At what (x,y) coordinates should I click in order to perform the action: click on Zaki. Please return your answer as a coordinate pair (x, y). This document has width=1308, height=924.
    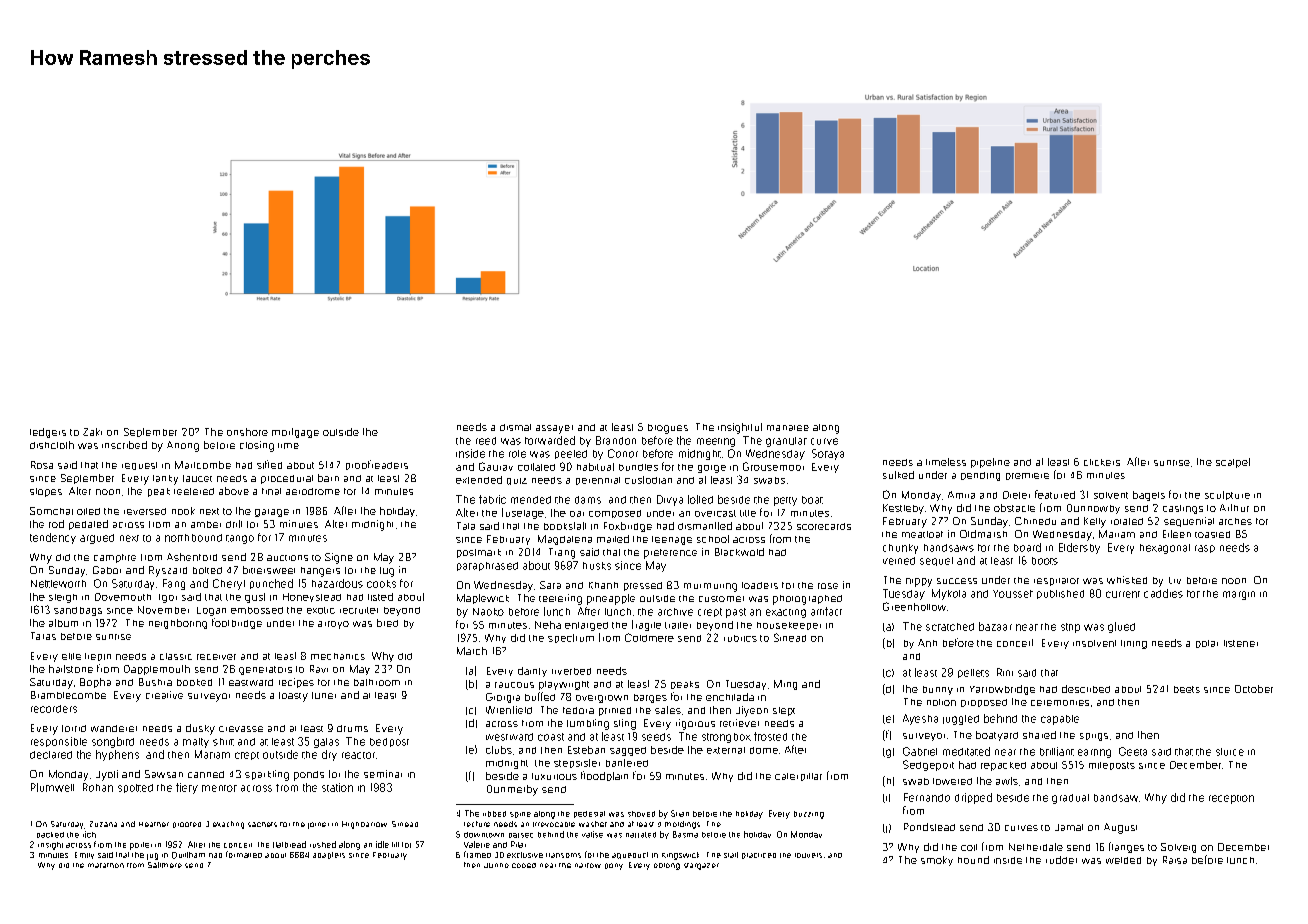
    Looking at the image, I should click on (92, 432).
